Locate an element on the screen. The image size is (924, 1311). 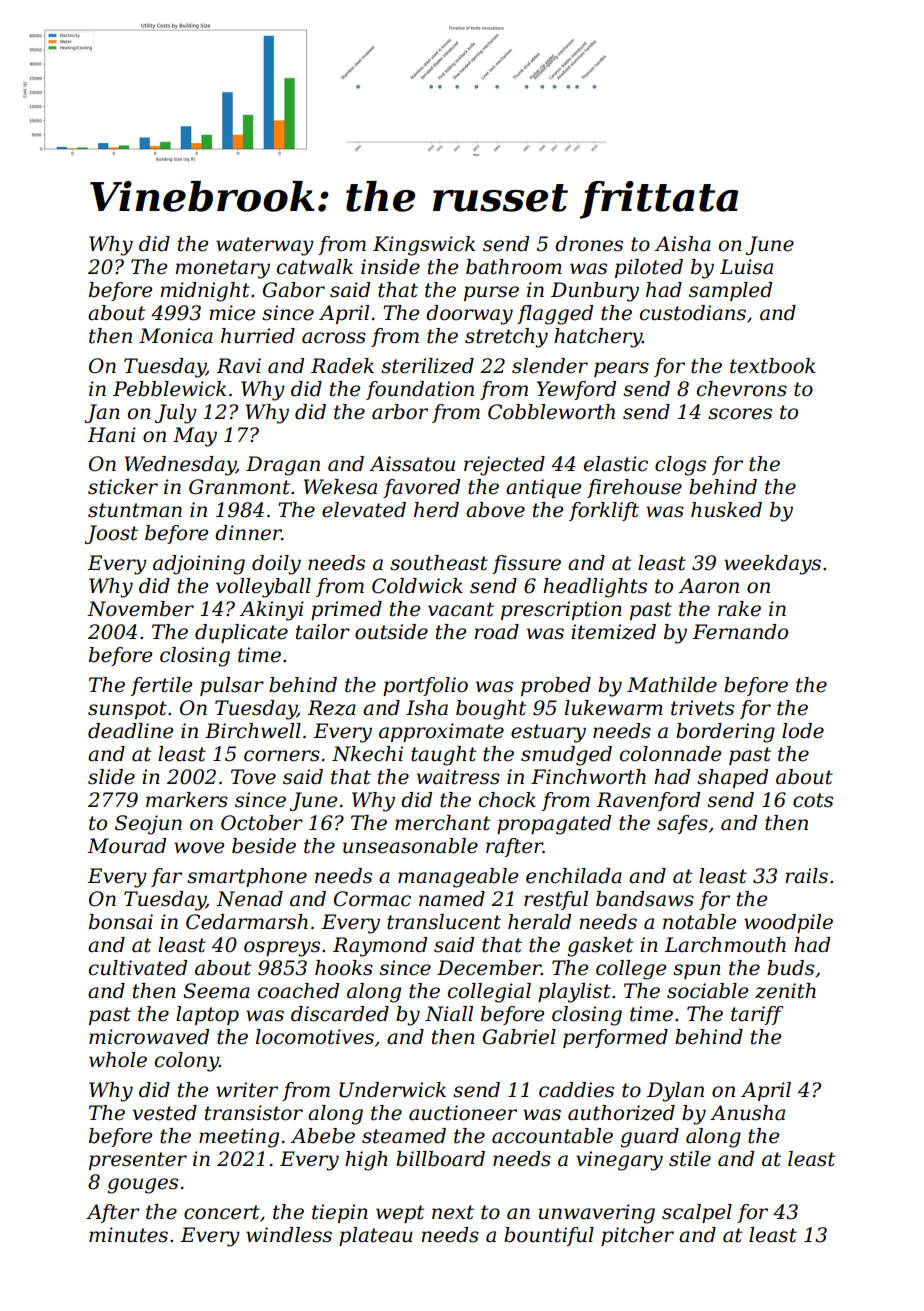
minutes is located at coordinates (128, 1235).
